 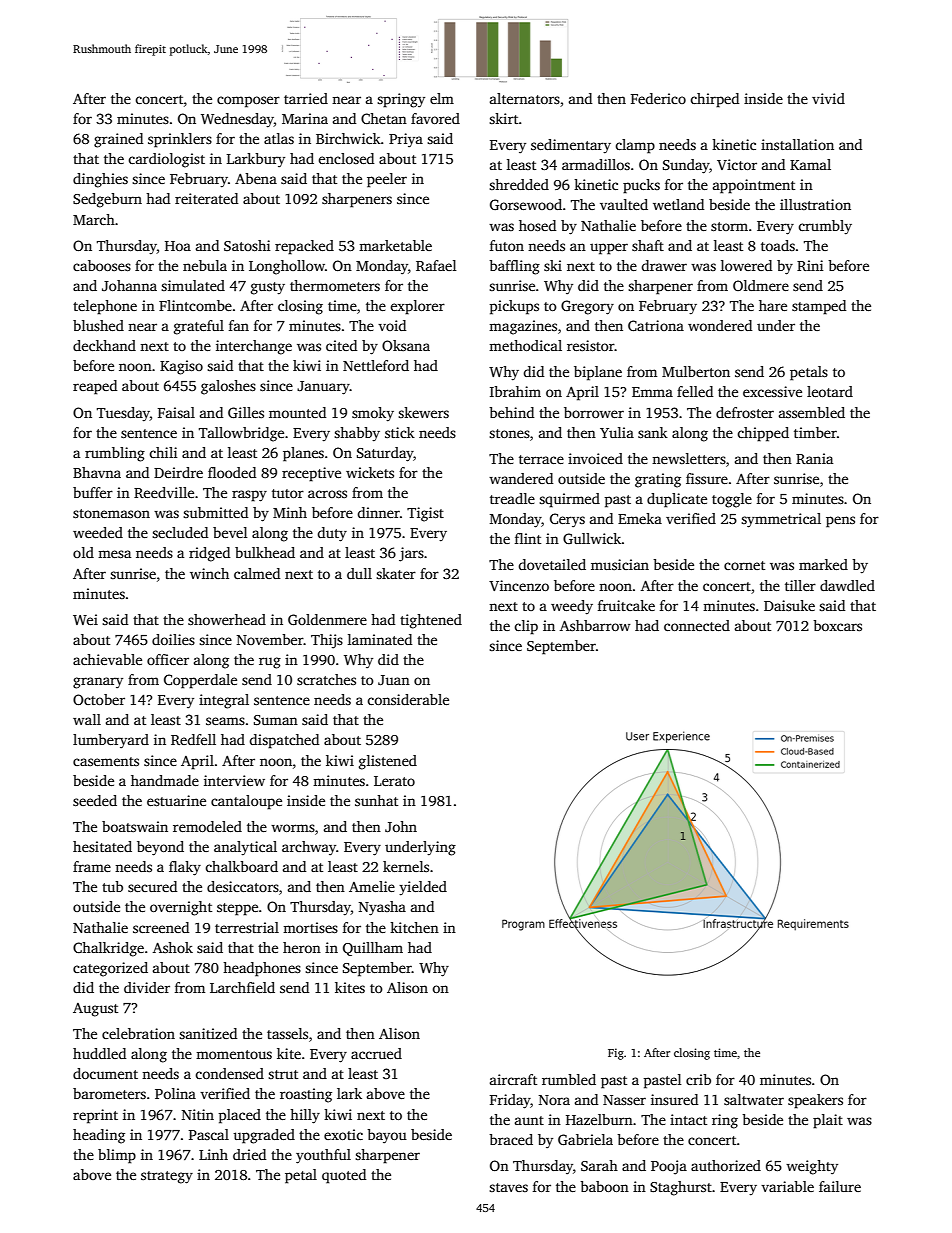 What do you see at coordinates (372, 886) in the screenshot?
I see `Amelie` at bounding box center [372, 886].
